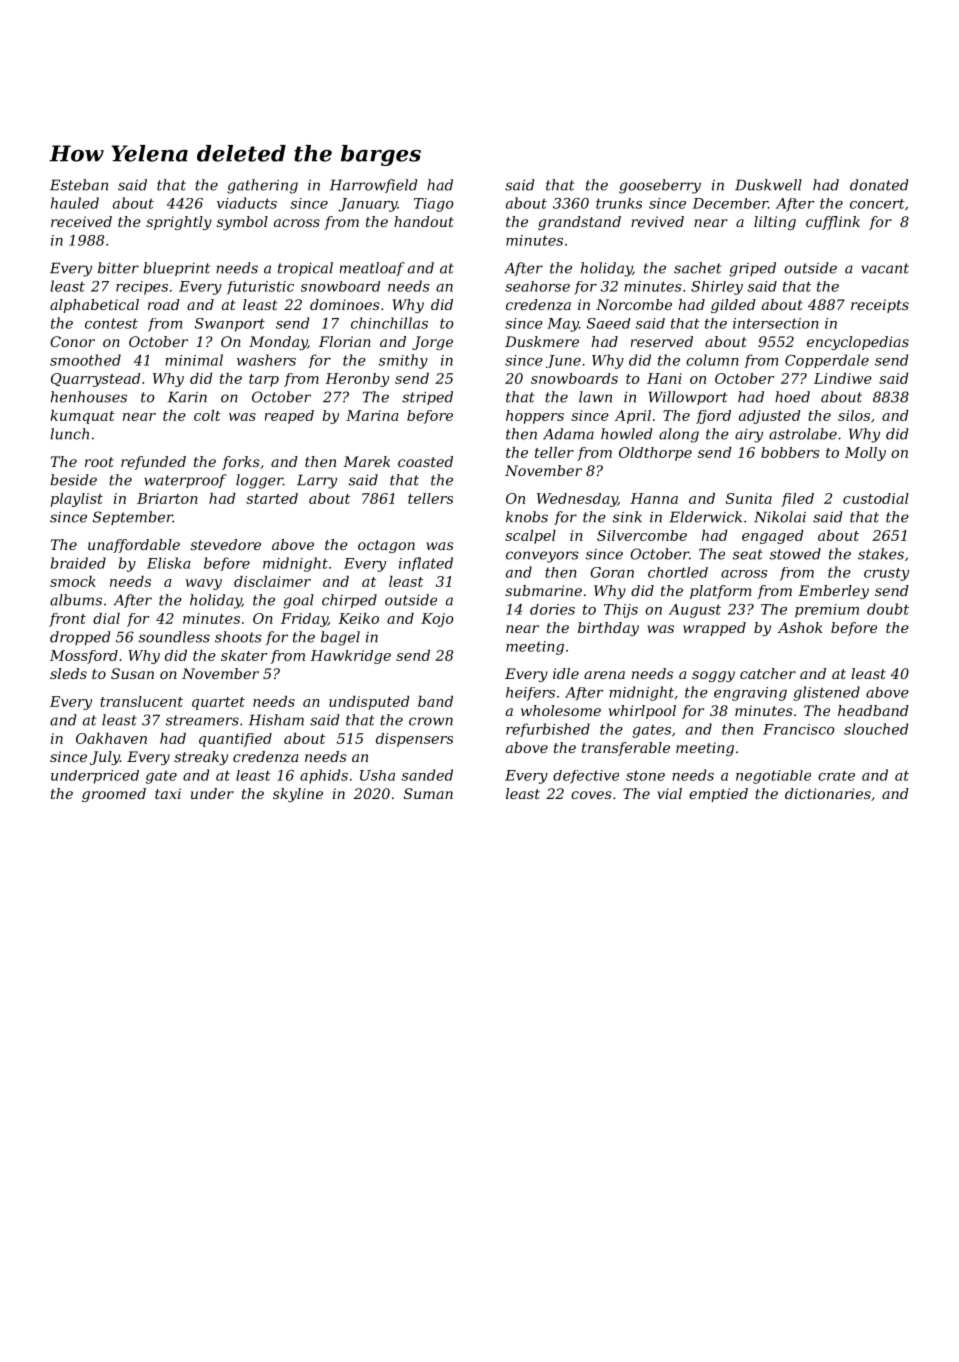  What do you see at coordinates (134, 546) in the screenshot?
I see `unaffordable` at bounding box center [134, 546].
